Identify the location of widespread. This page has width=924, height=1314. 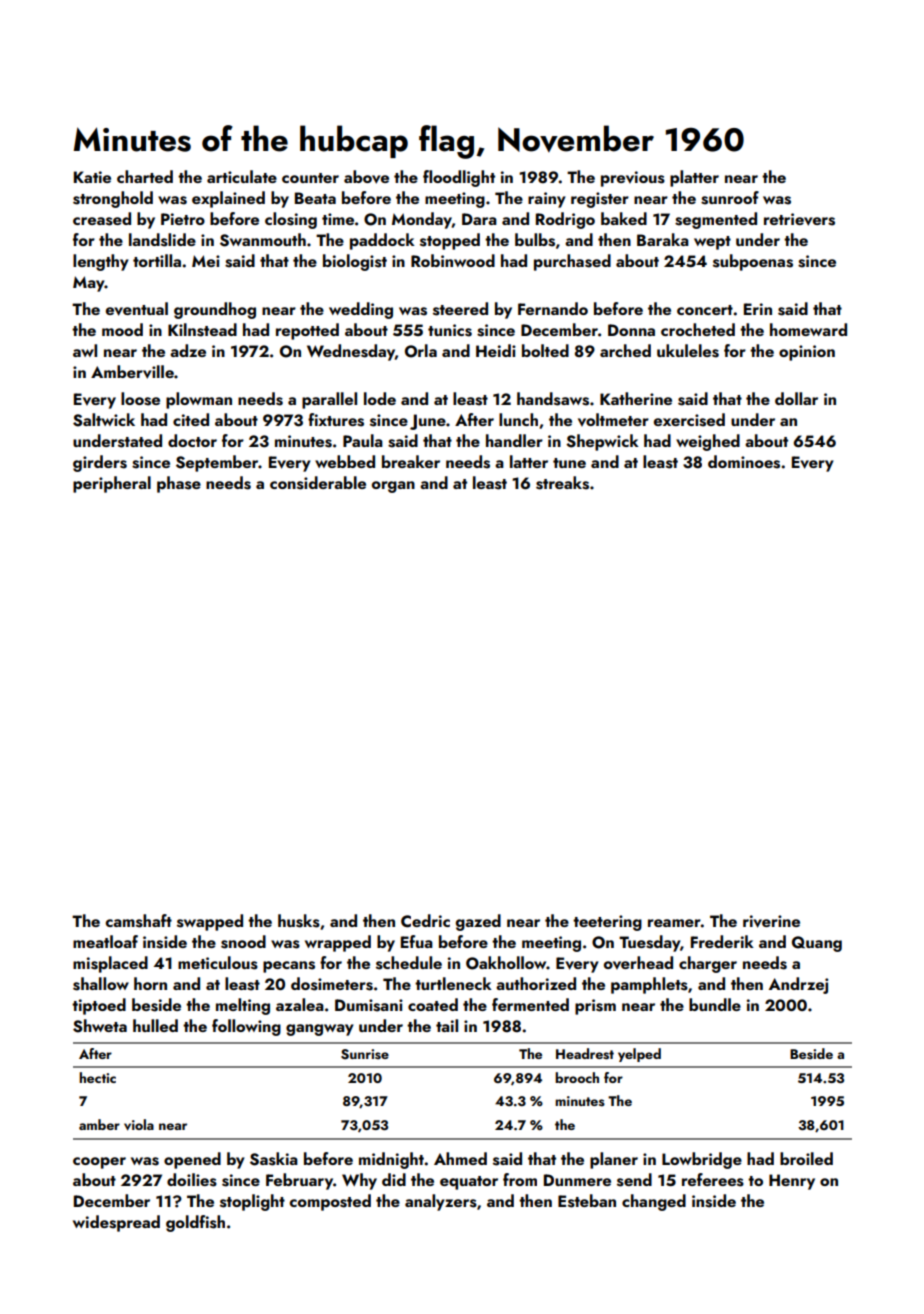
(116, 1223).
